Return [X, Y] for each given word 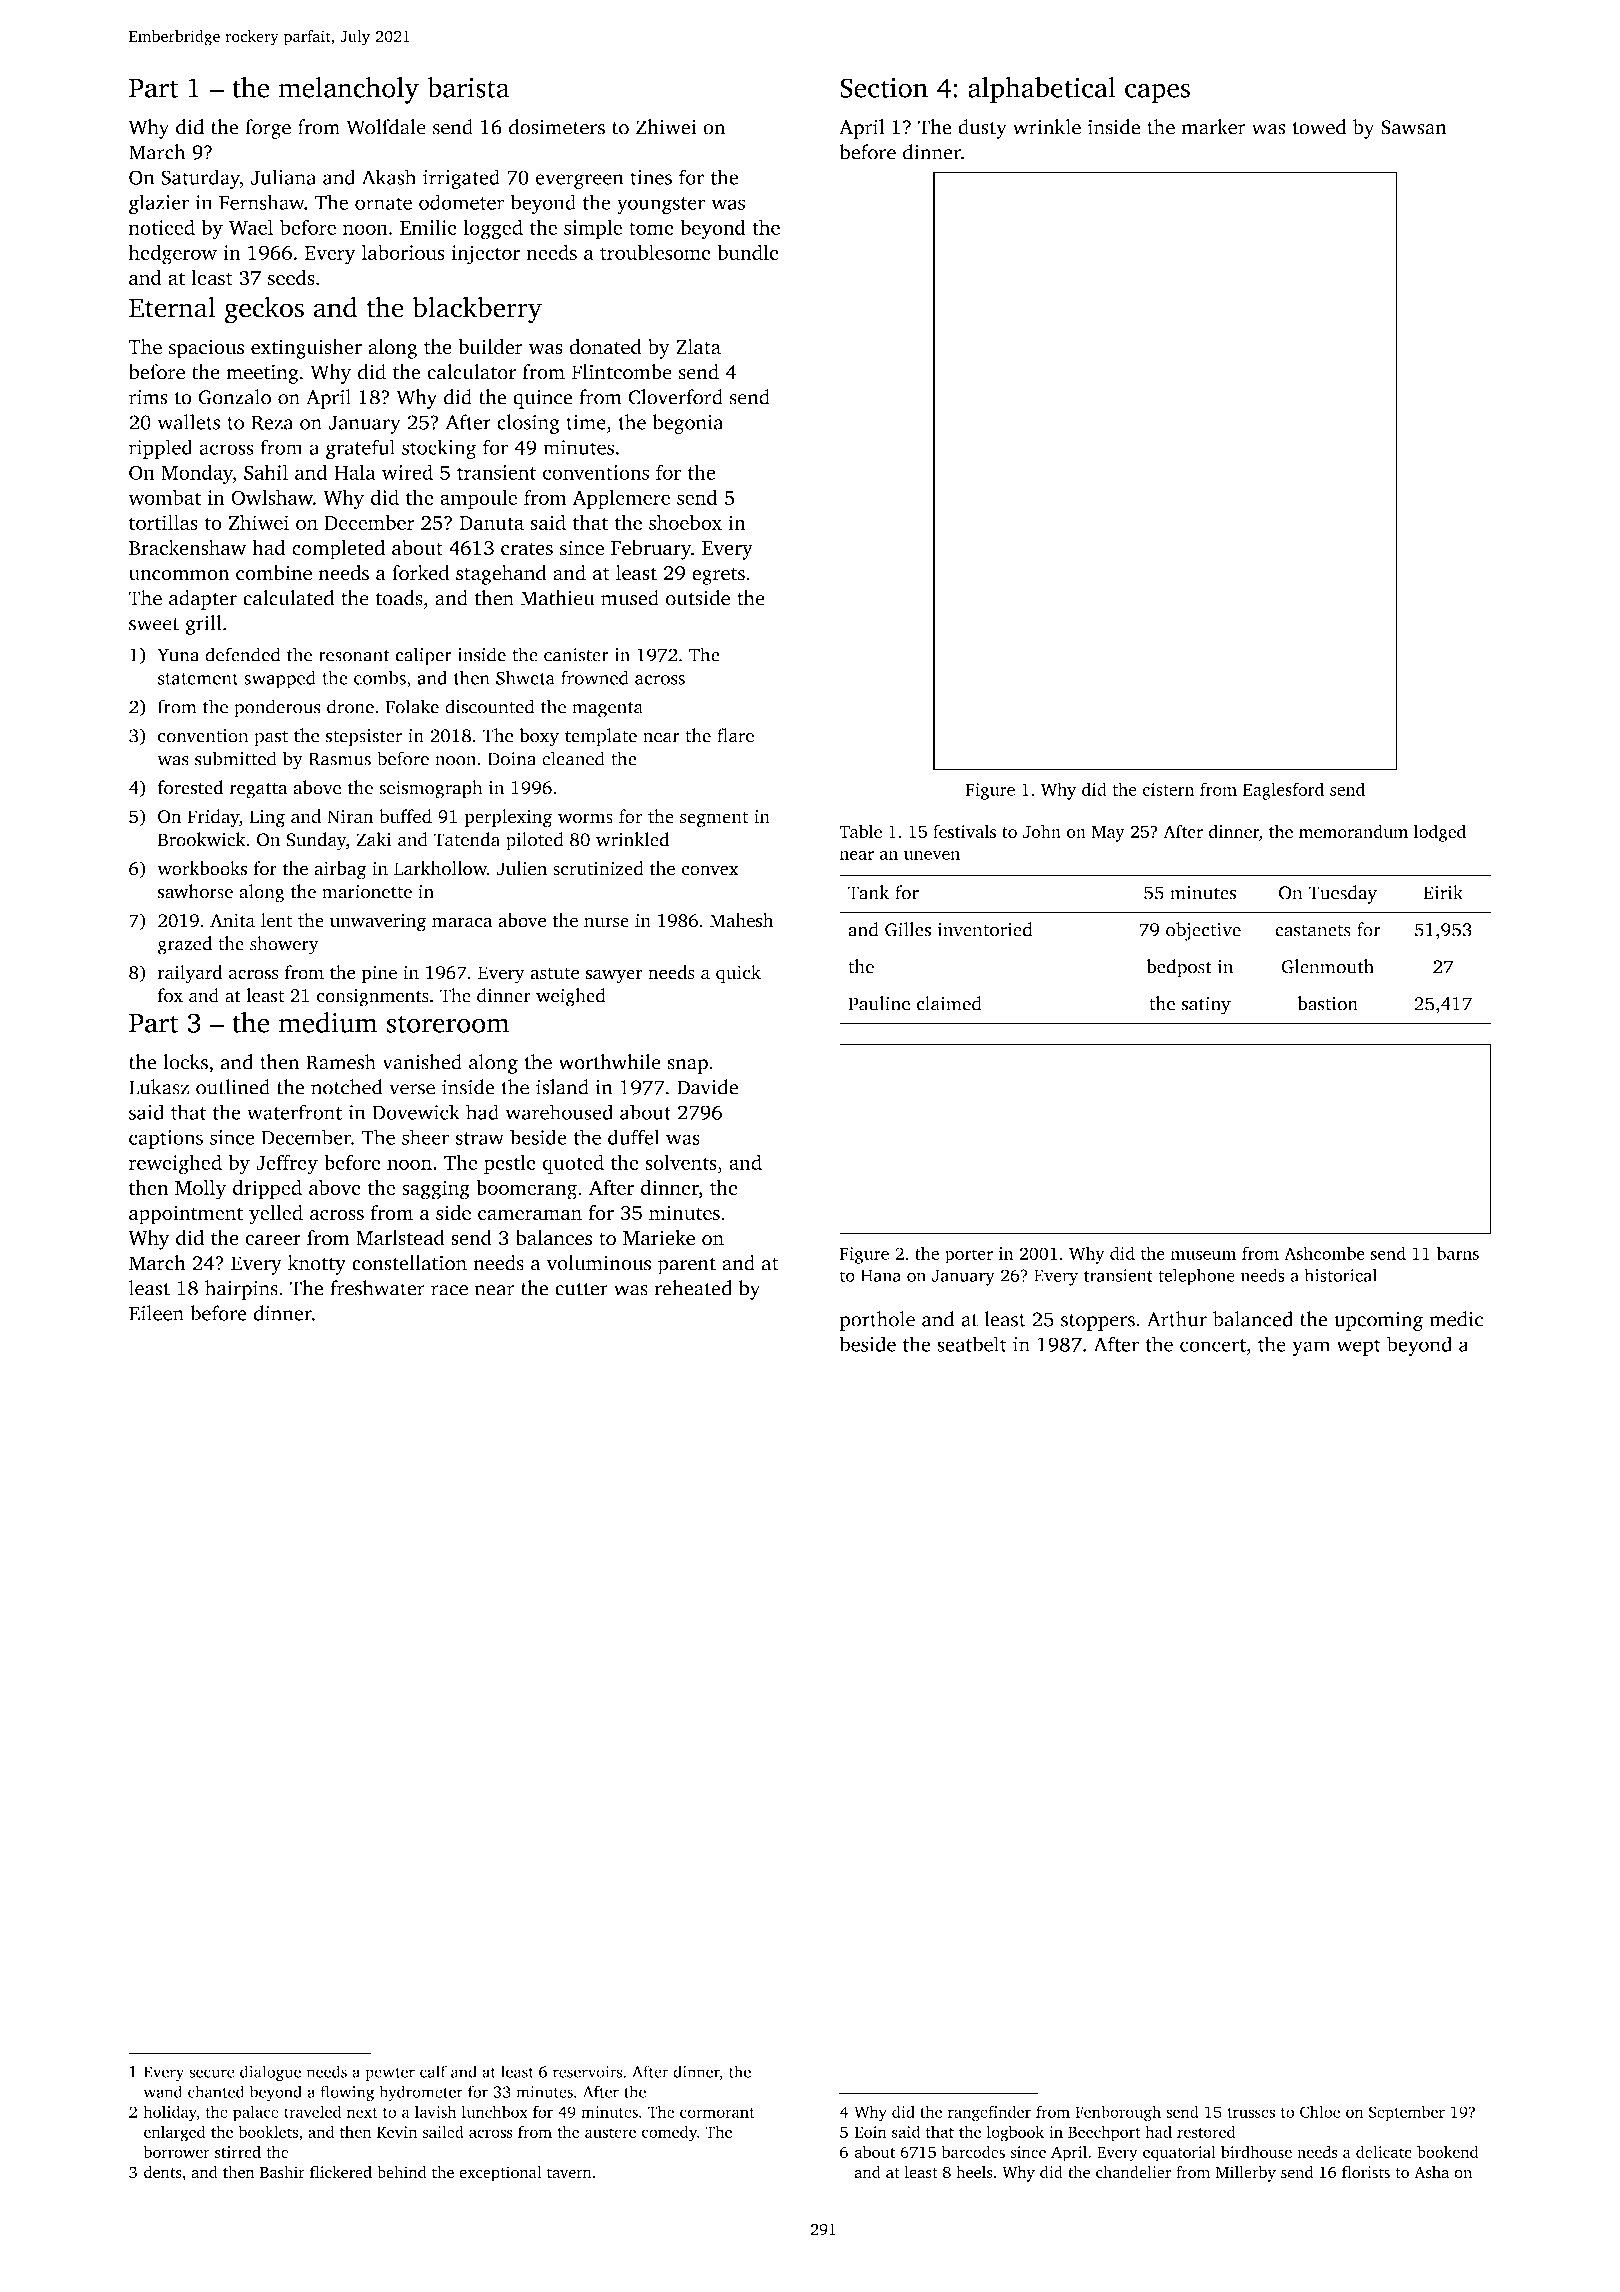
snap [687, 1066]
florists [1366, 2172]
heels [974, 2172]
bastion [1327, 1003]
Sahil [266, 472]
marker [1214, 127]
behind [402, 2172]
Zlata [698, 347]
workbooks [202, 868]
